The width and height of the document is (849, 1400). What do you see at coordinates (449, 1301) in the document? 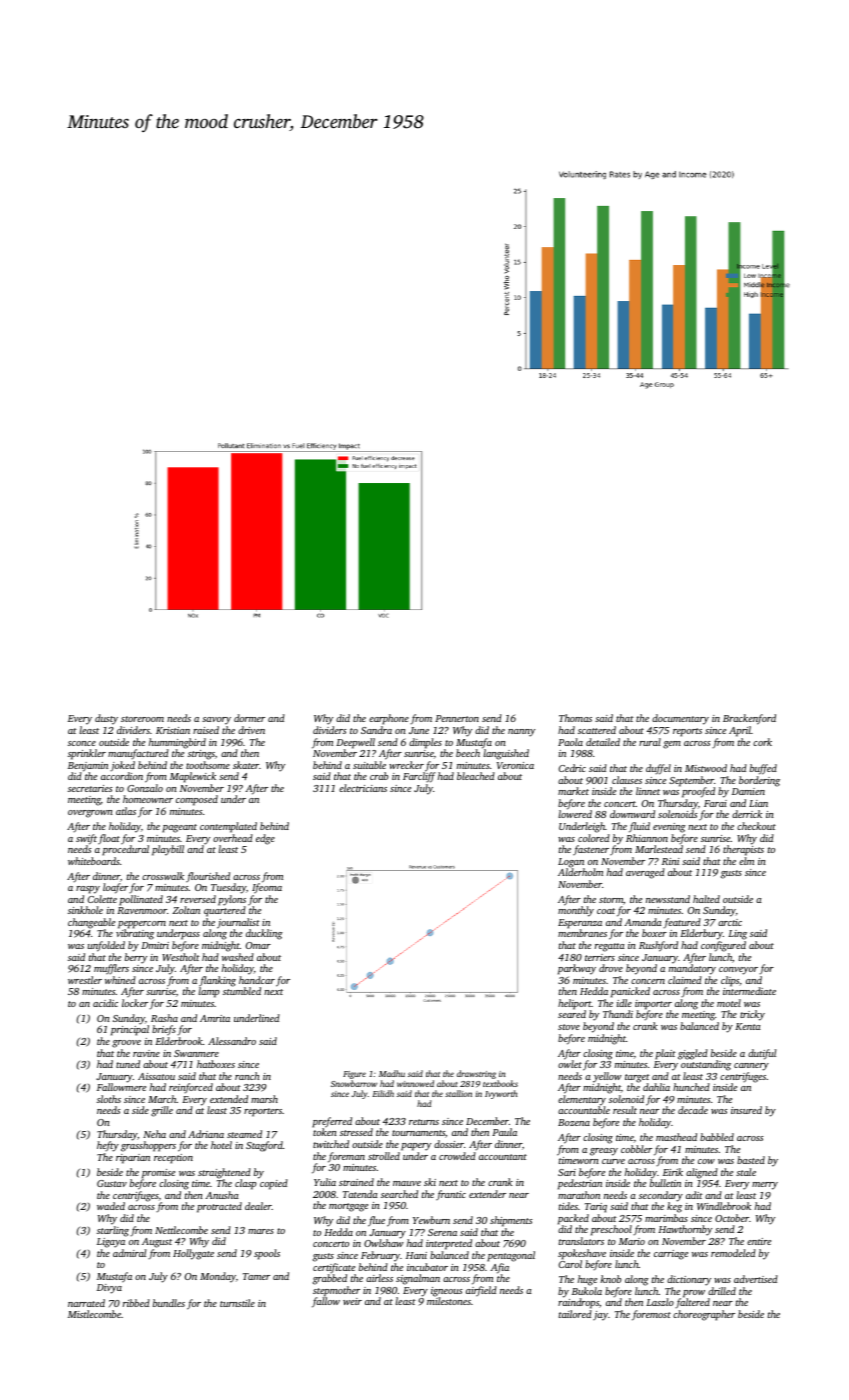
I see `milestones` at bounding box center [449, 1301].
